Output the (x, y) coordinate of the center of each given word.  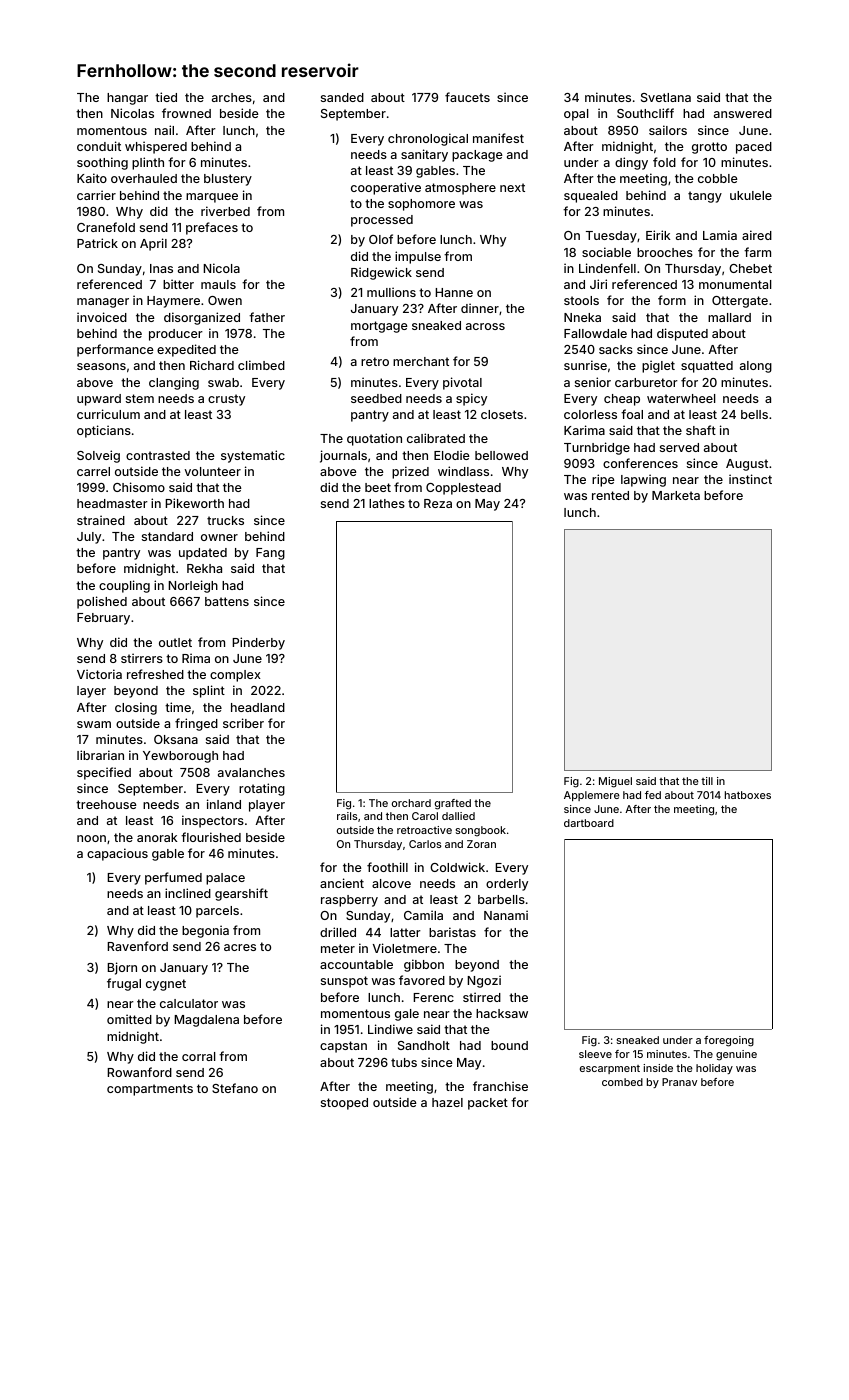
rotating (262, 789)
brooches (665, 252)
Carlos (425, 844)
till (707, 781)
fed (653, 795)
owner (219, 537)
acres (240, 947)
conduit (99, 146)
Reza (438, 503)
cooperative (386, 188)
